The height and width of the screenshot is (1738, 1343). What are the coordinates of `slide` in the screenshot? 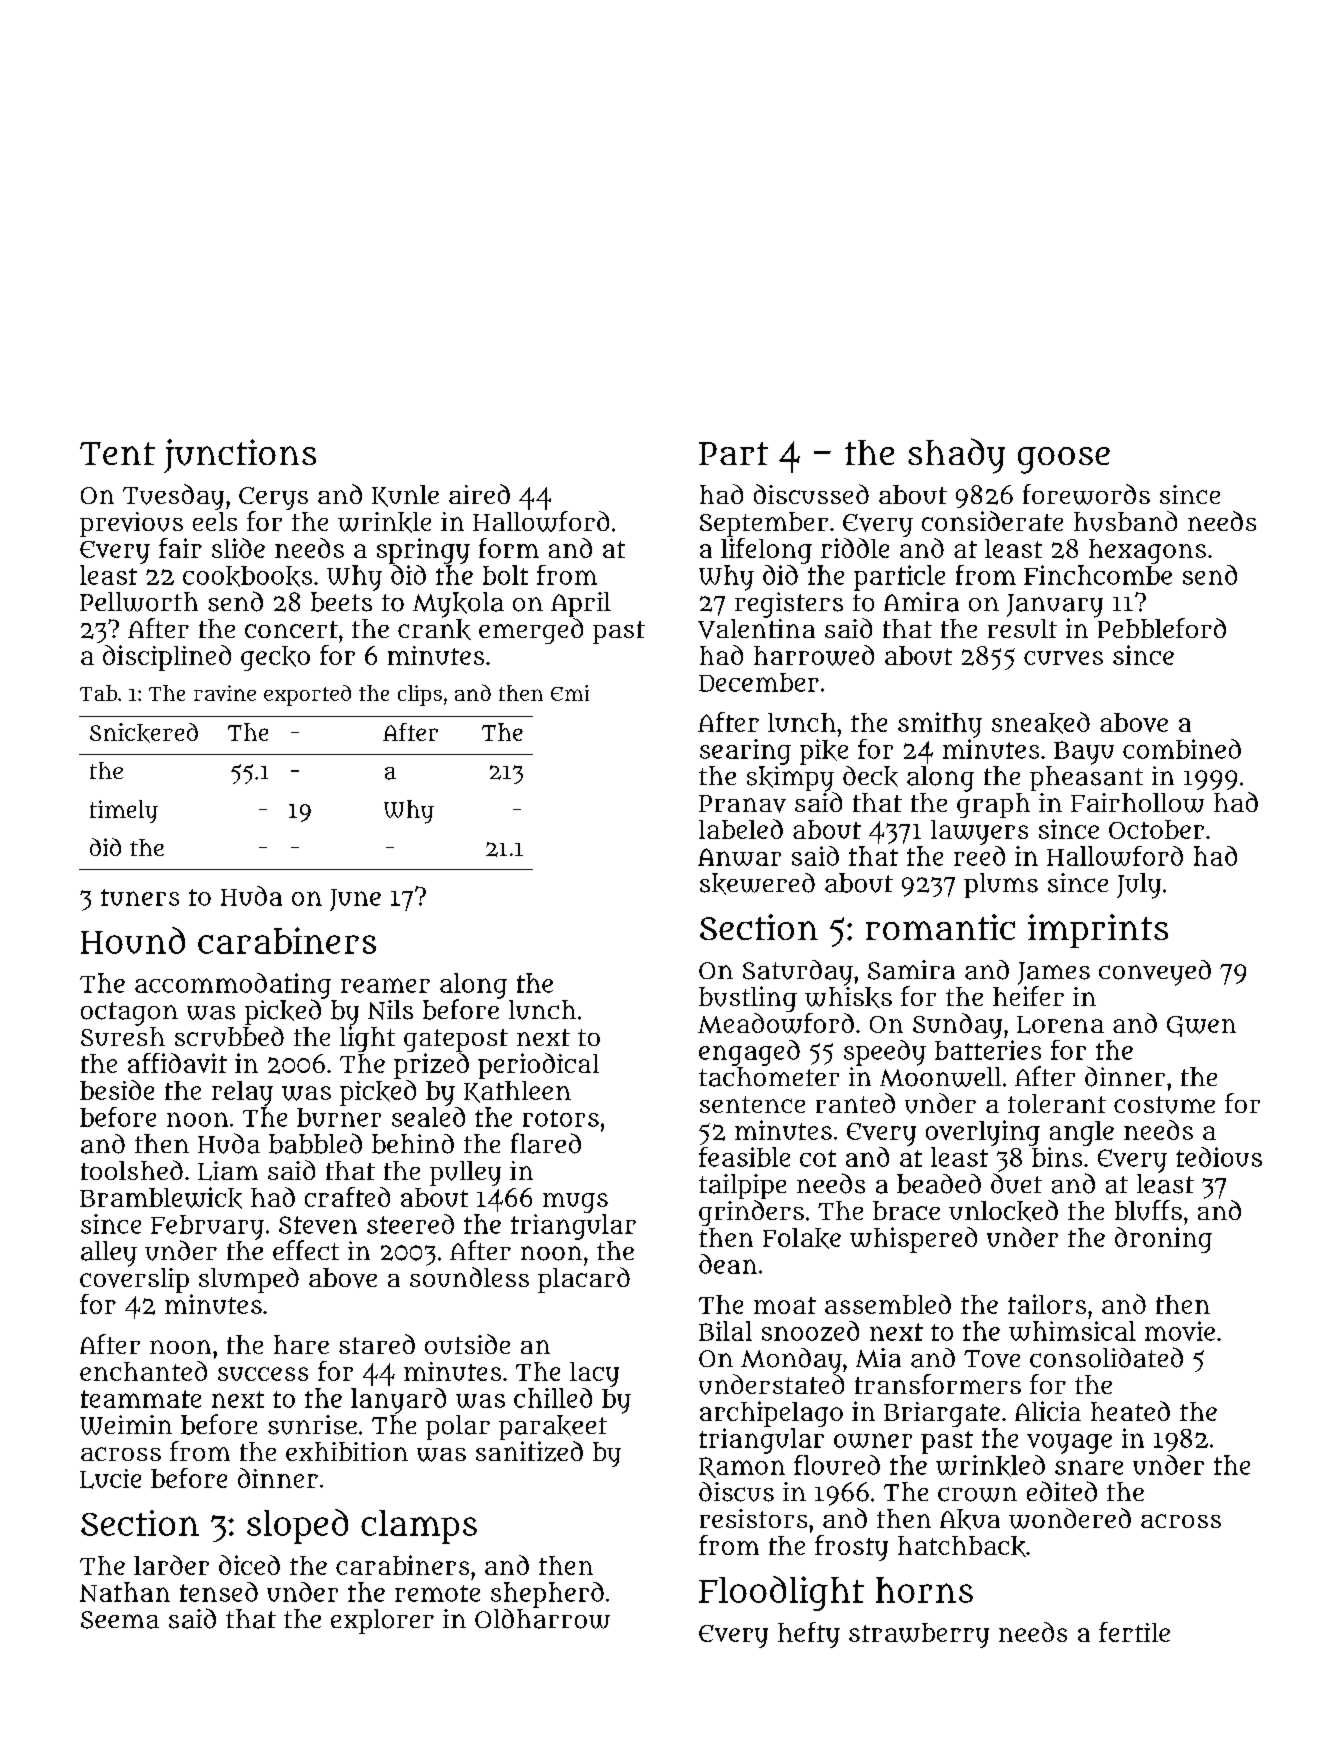 It's located at (238, 548).
